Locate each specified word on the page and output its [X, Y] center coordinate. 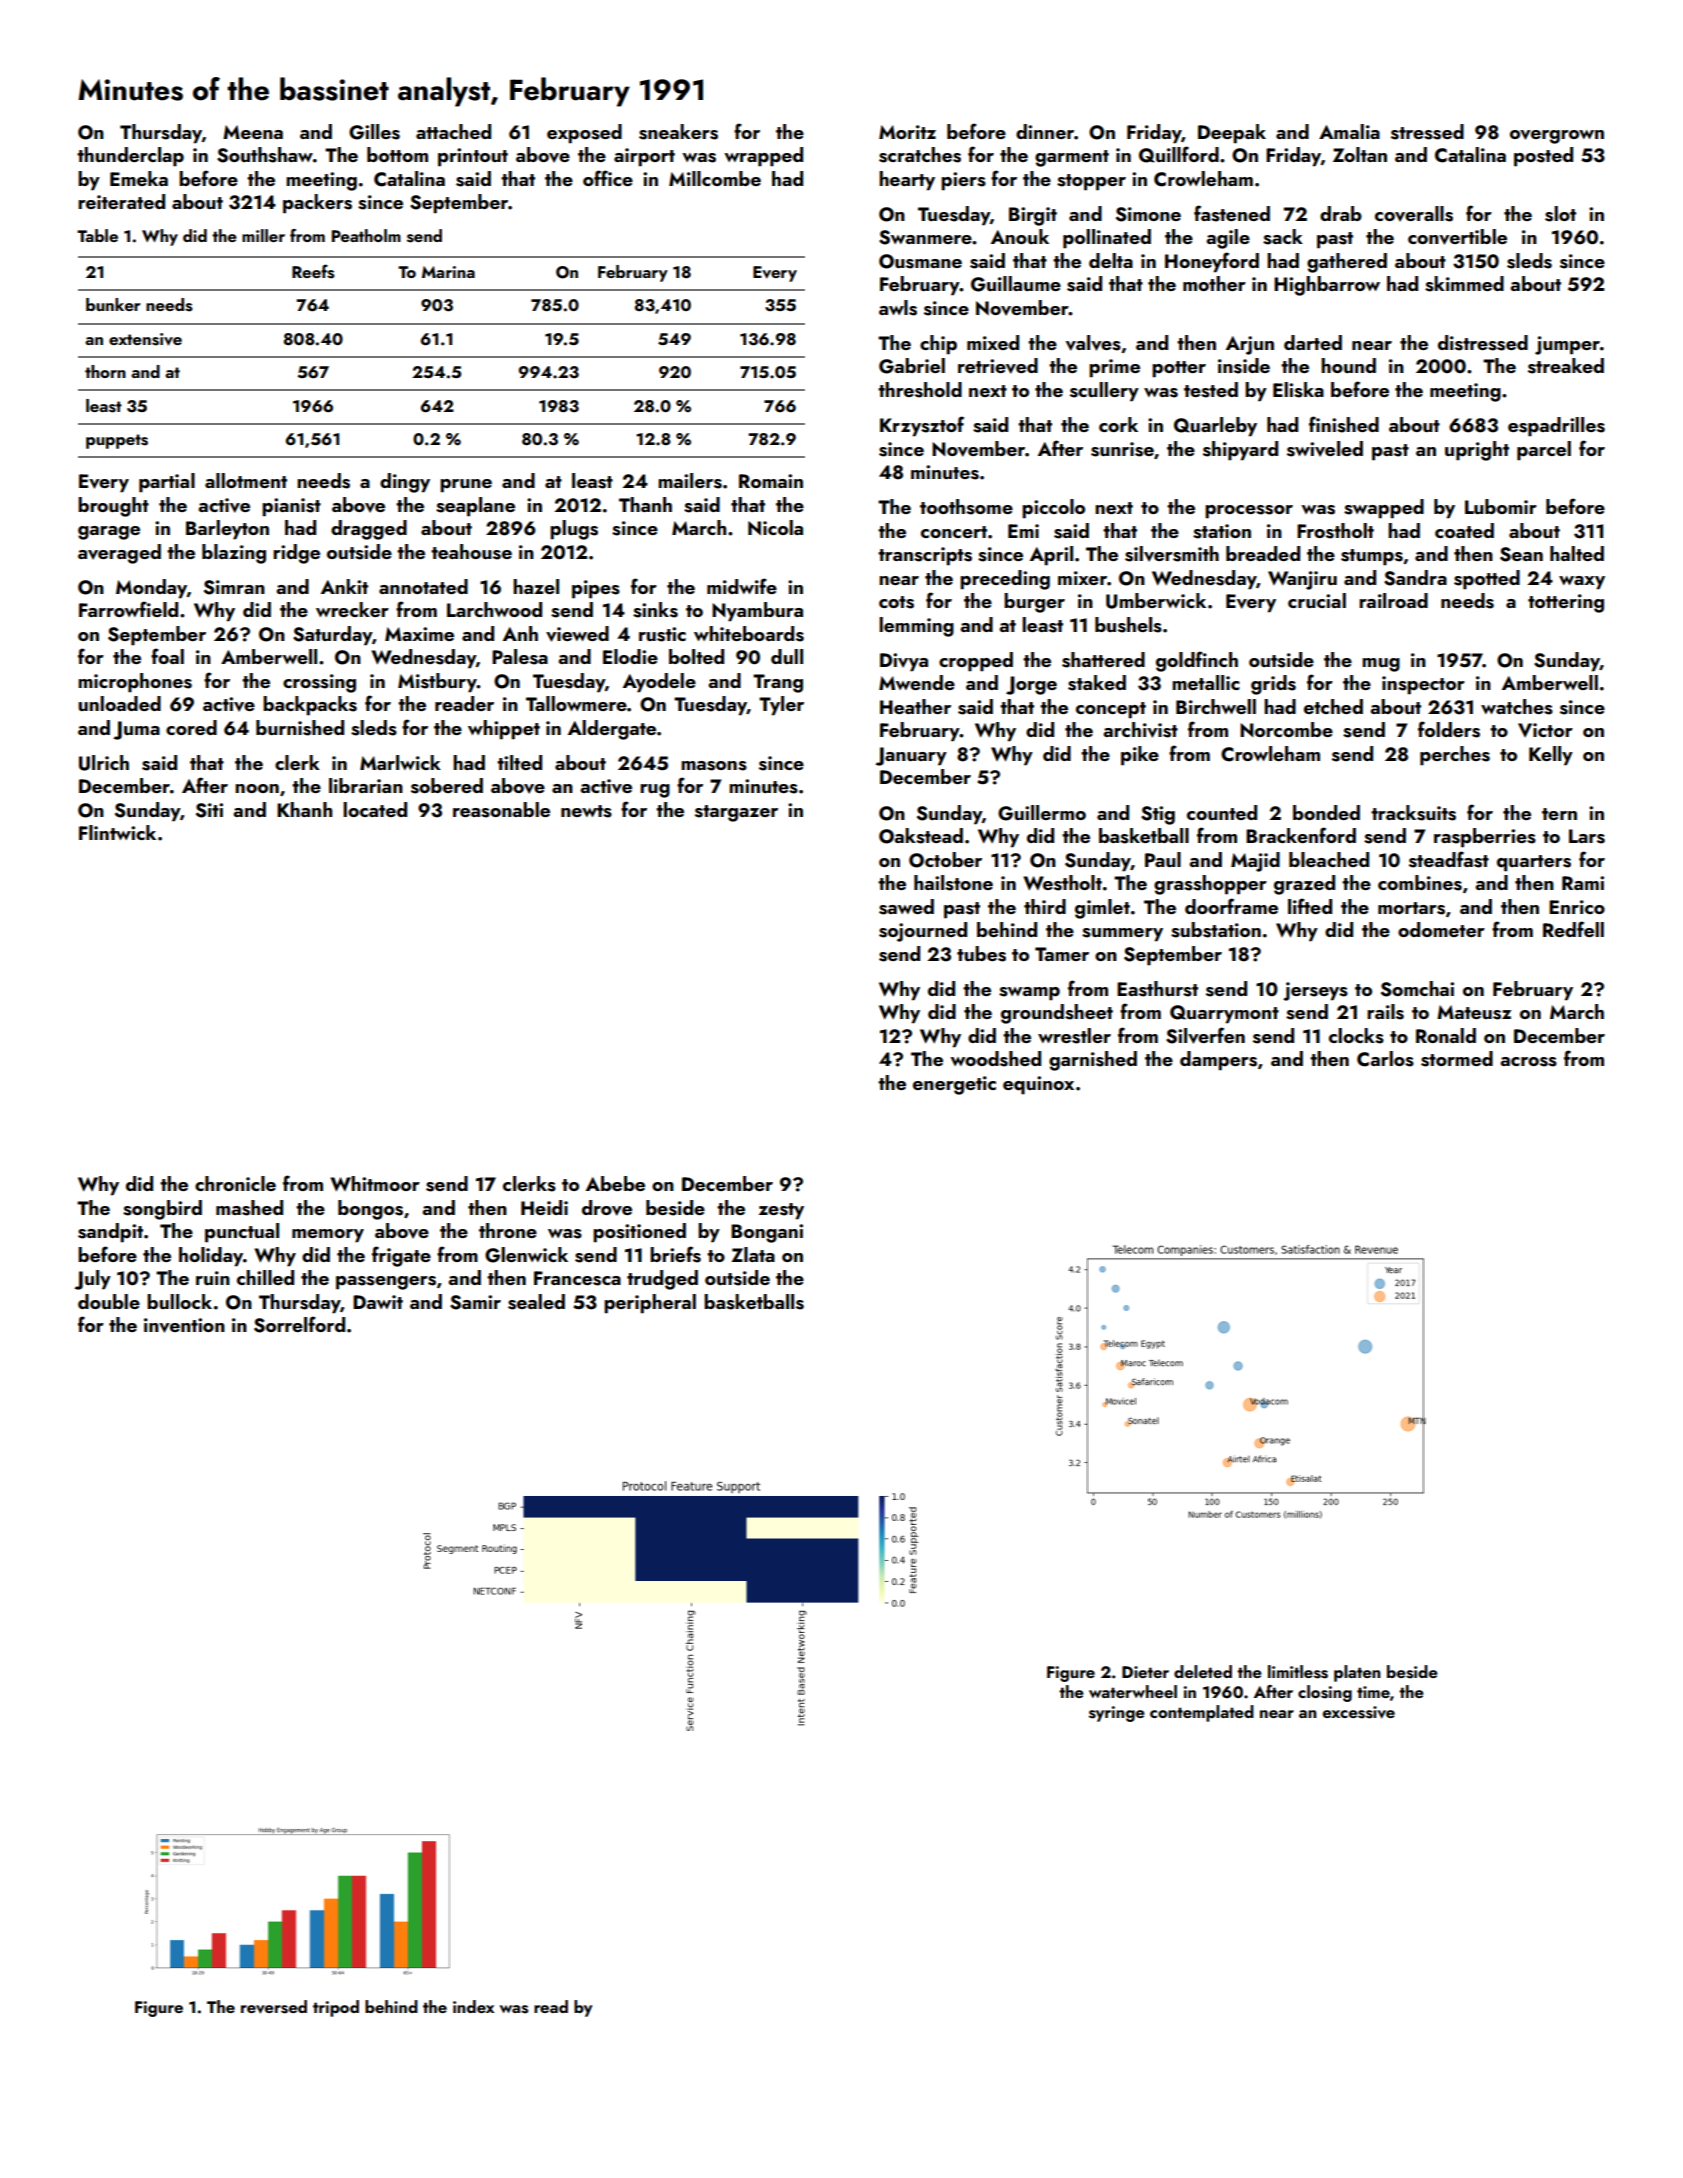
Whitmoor [375, 1184]
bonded [1326, 812]
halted [1577, 553]
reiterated [121, 201]
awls [898, 308]
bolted [696, 656]
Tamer [1062, 954]
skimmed [1464, 284]
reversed [274, 2007]
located [375, 809]
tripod [336, 2008]
